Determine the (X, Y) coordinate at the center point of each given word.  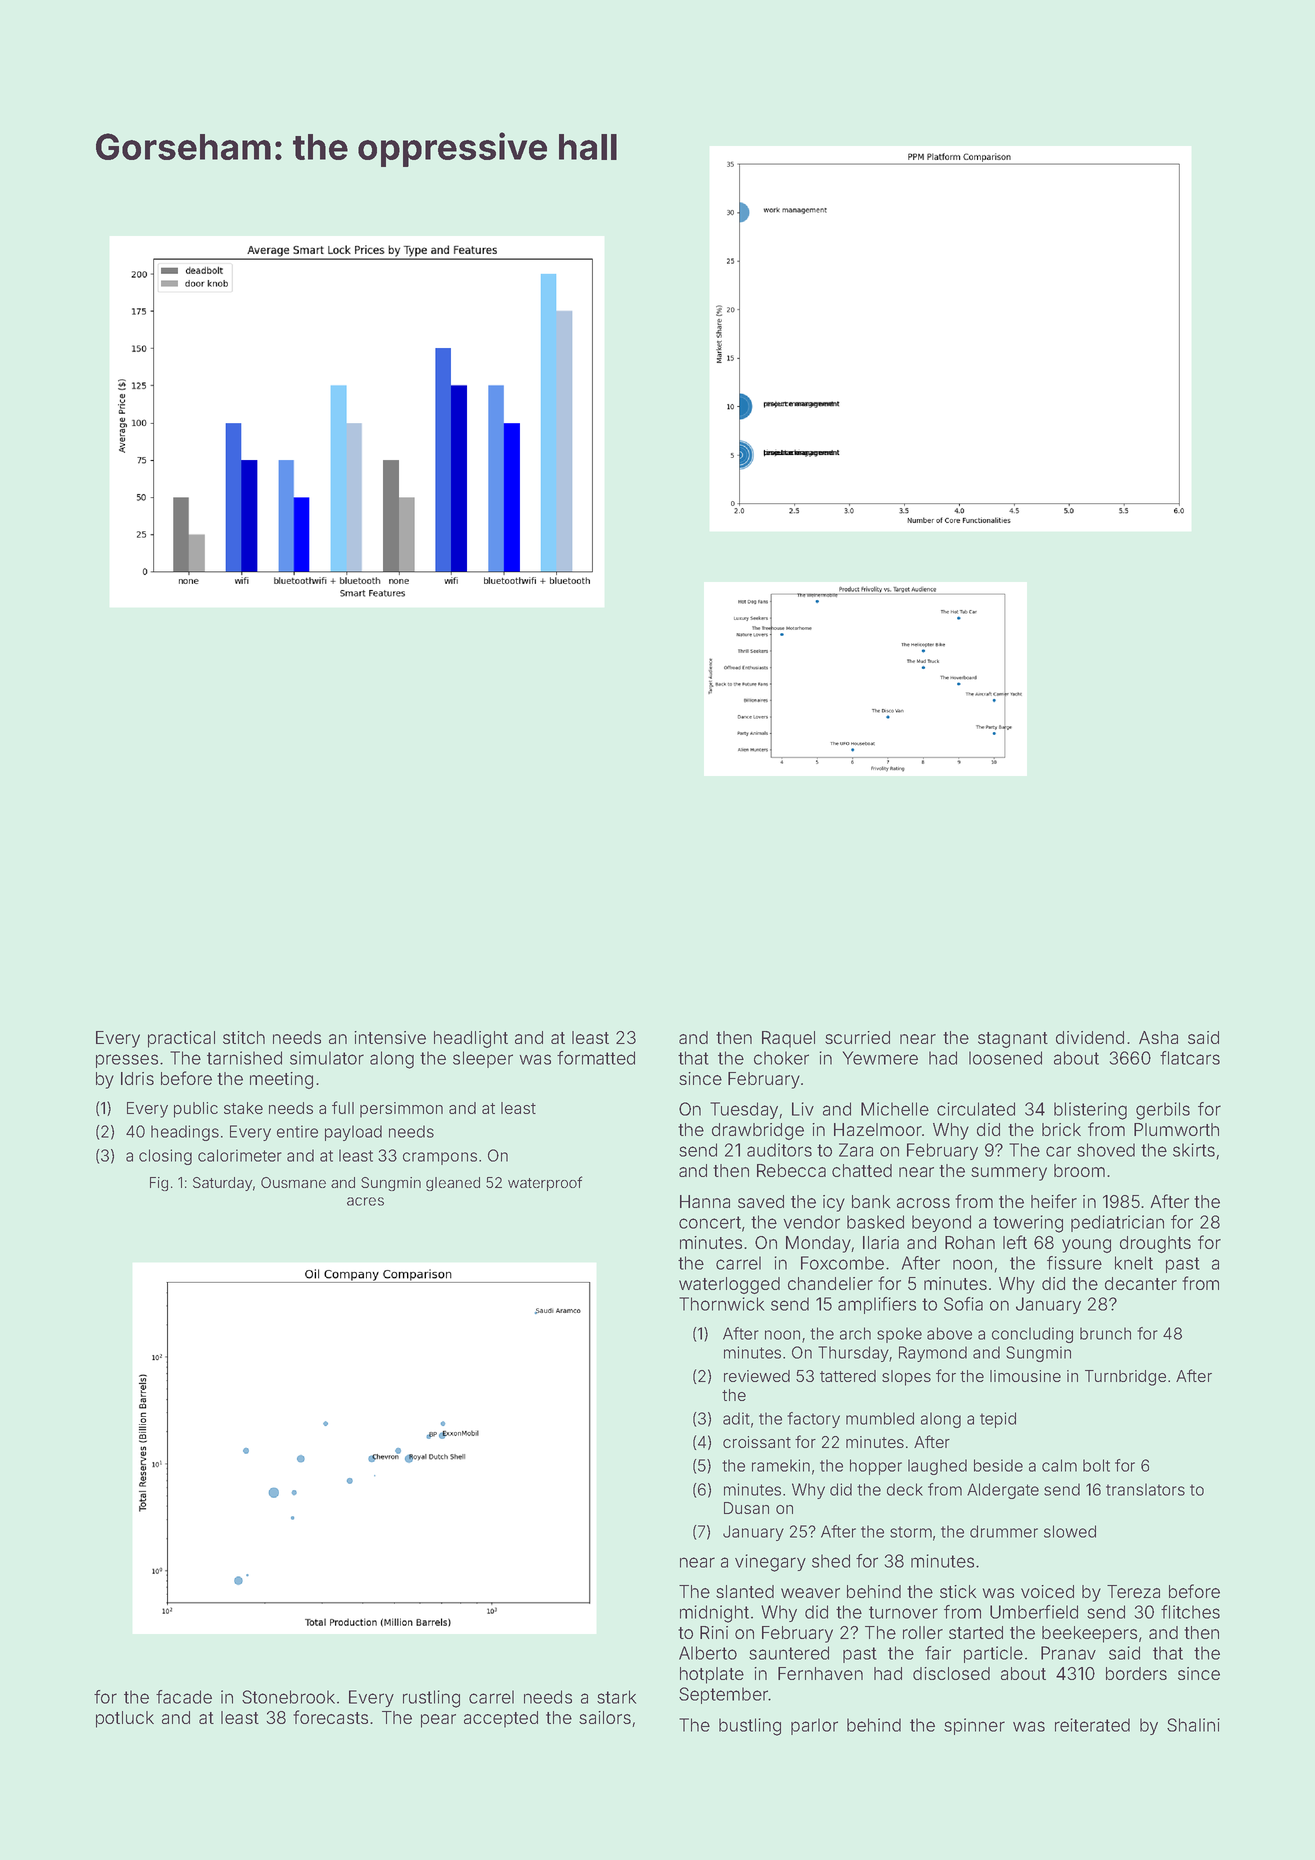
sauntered (789, 1653)
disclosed (951, 1673)
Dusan (746, 1508)
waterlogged (729, 1285)
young (1086, 1246)
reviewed (757, 1376)
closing (165, 1157)
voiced (1047, 1591)
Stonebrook (288, 1697)
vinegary (770, 1563)
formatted (596, 1058)
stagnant (1013, 1040)
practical (181, 1039)
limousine (1025, 1376)
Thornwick (721, 1304)
